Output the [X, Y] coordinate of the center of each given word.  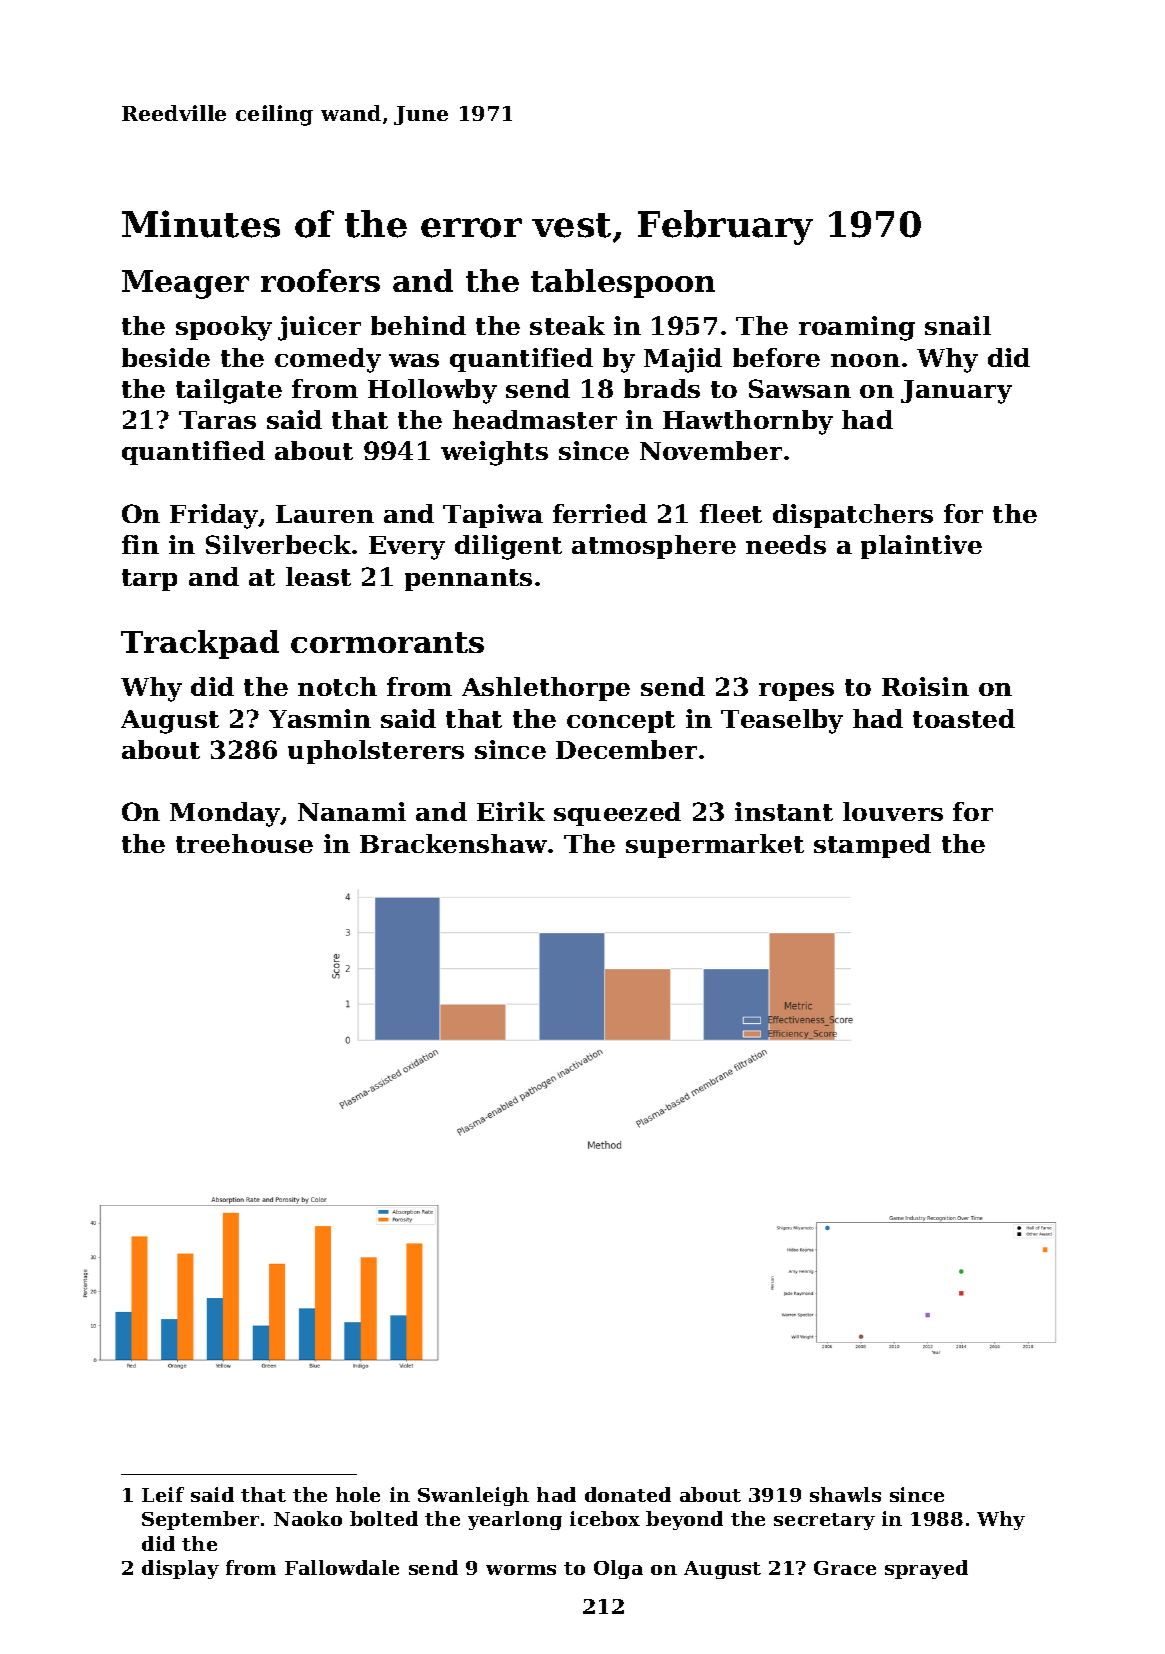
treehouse [244, 843]
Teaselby [782, 721]
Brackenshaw [453, 843]
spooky [224, 328]
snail [958, 325]
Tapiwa [493, 516]
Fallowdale [342, 1567]
